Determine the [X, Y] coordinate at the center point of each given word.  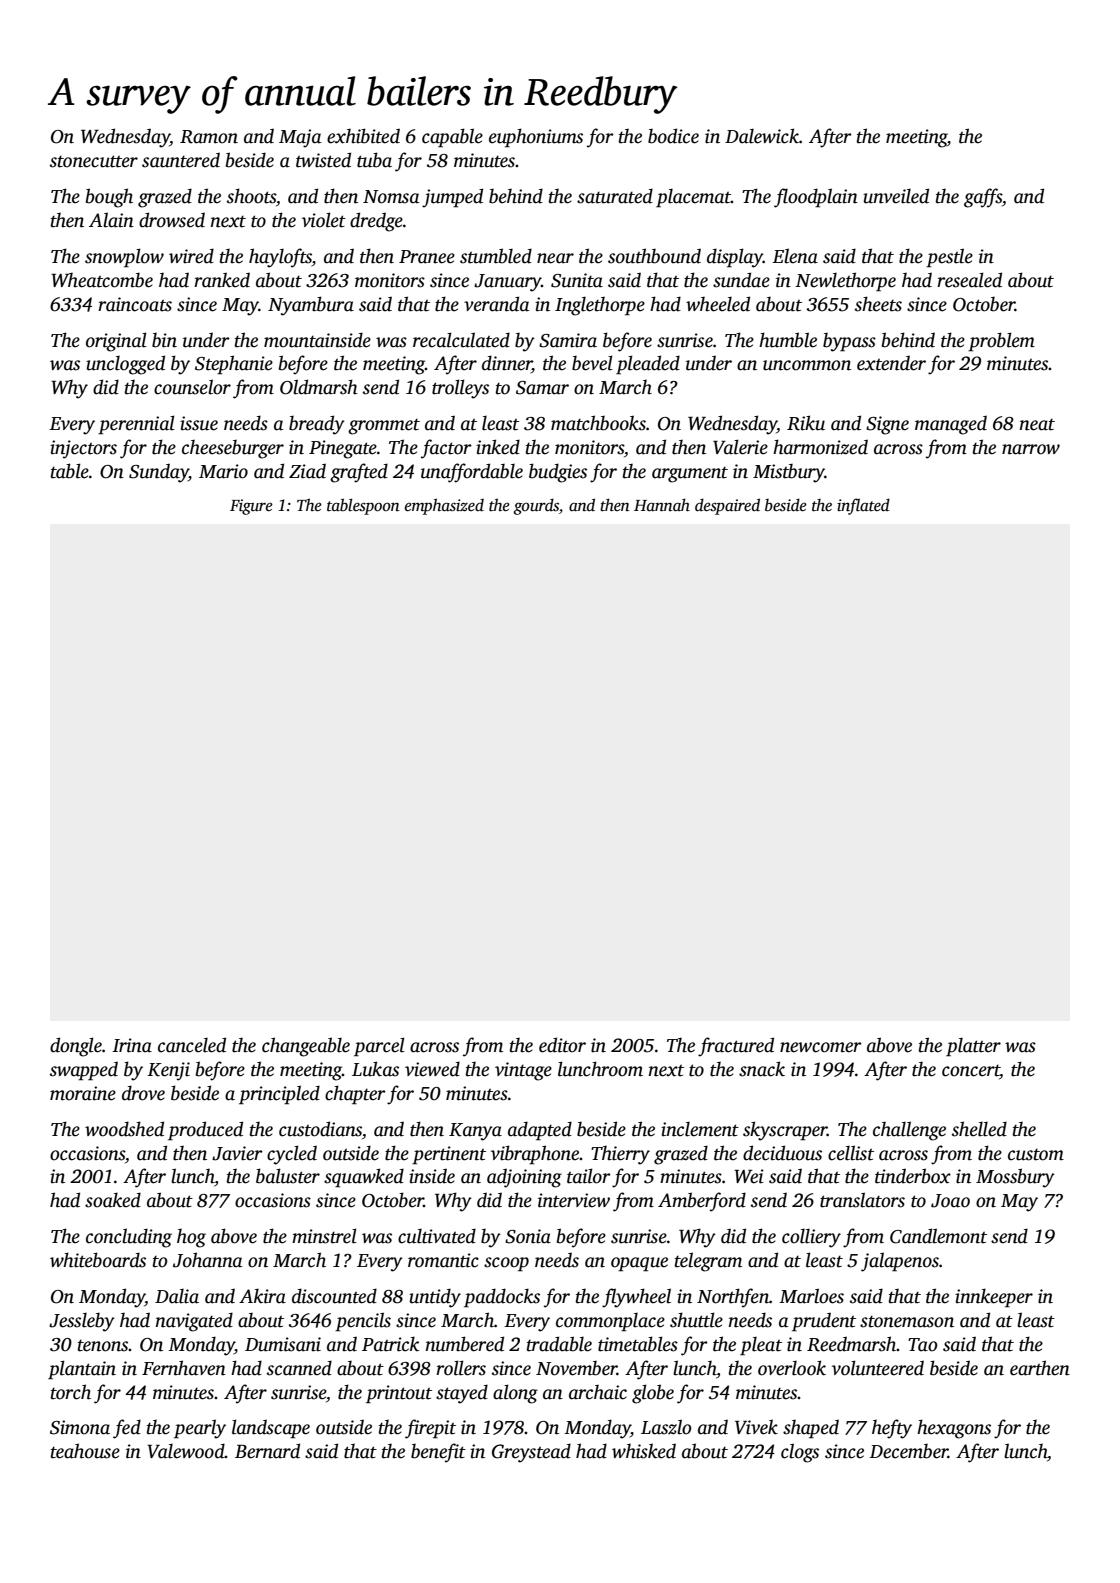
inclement [700, 1129]
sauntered [181, 160]
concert [971, 1072]
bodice [673, 136]
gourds [536, 506]
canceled [192, 1045]
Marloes [811, 1296]
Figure [251, 507]
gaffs [983, 198]
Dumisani [283, 1344]
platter [973, 1047]
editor [562, 1045]
